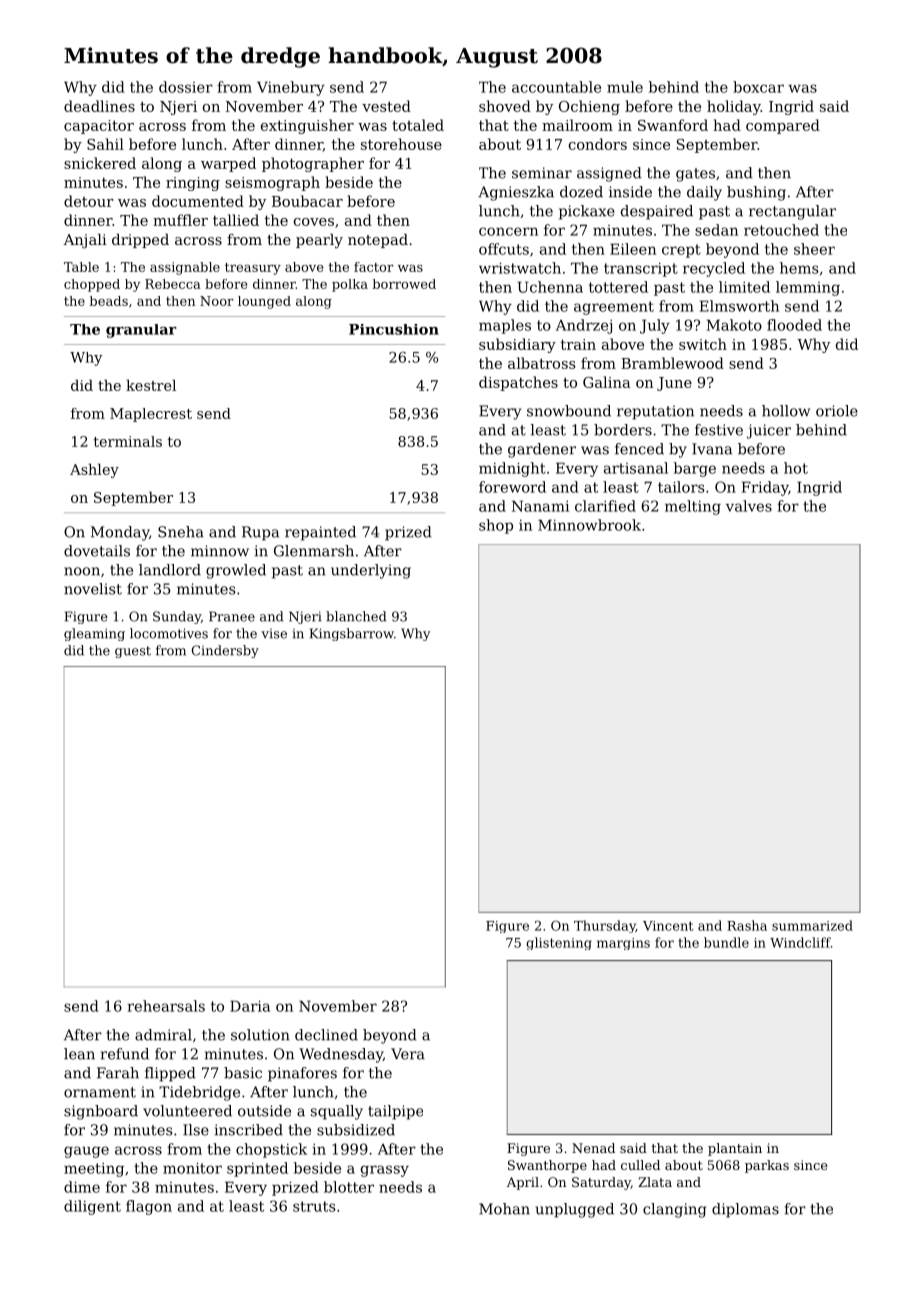 Image resolution: width=924 pixels, height=1308 pixels. What do you see at coordinates (758, 87) in the page?
I see `boxcar` at bounding box center [758, 87].
